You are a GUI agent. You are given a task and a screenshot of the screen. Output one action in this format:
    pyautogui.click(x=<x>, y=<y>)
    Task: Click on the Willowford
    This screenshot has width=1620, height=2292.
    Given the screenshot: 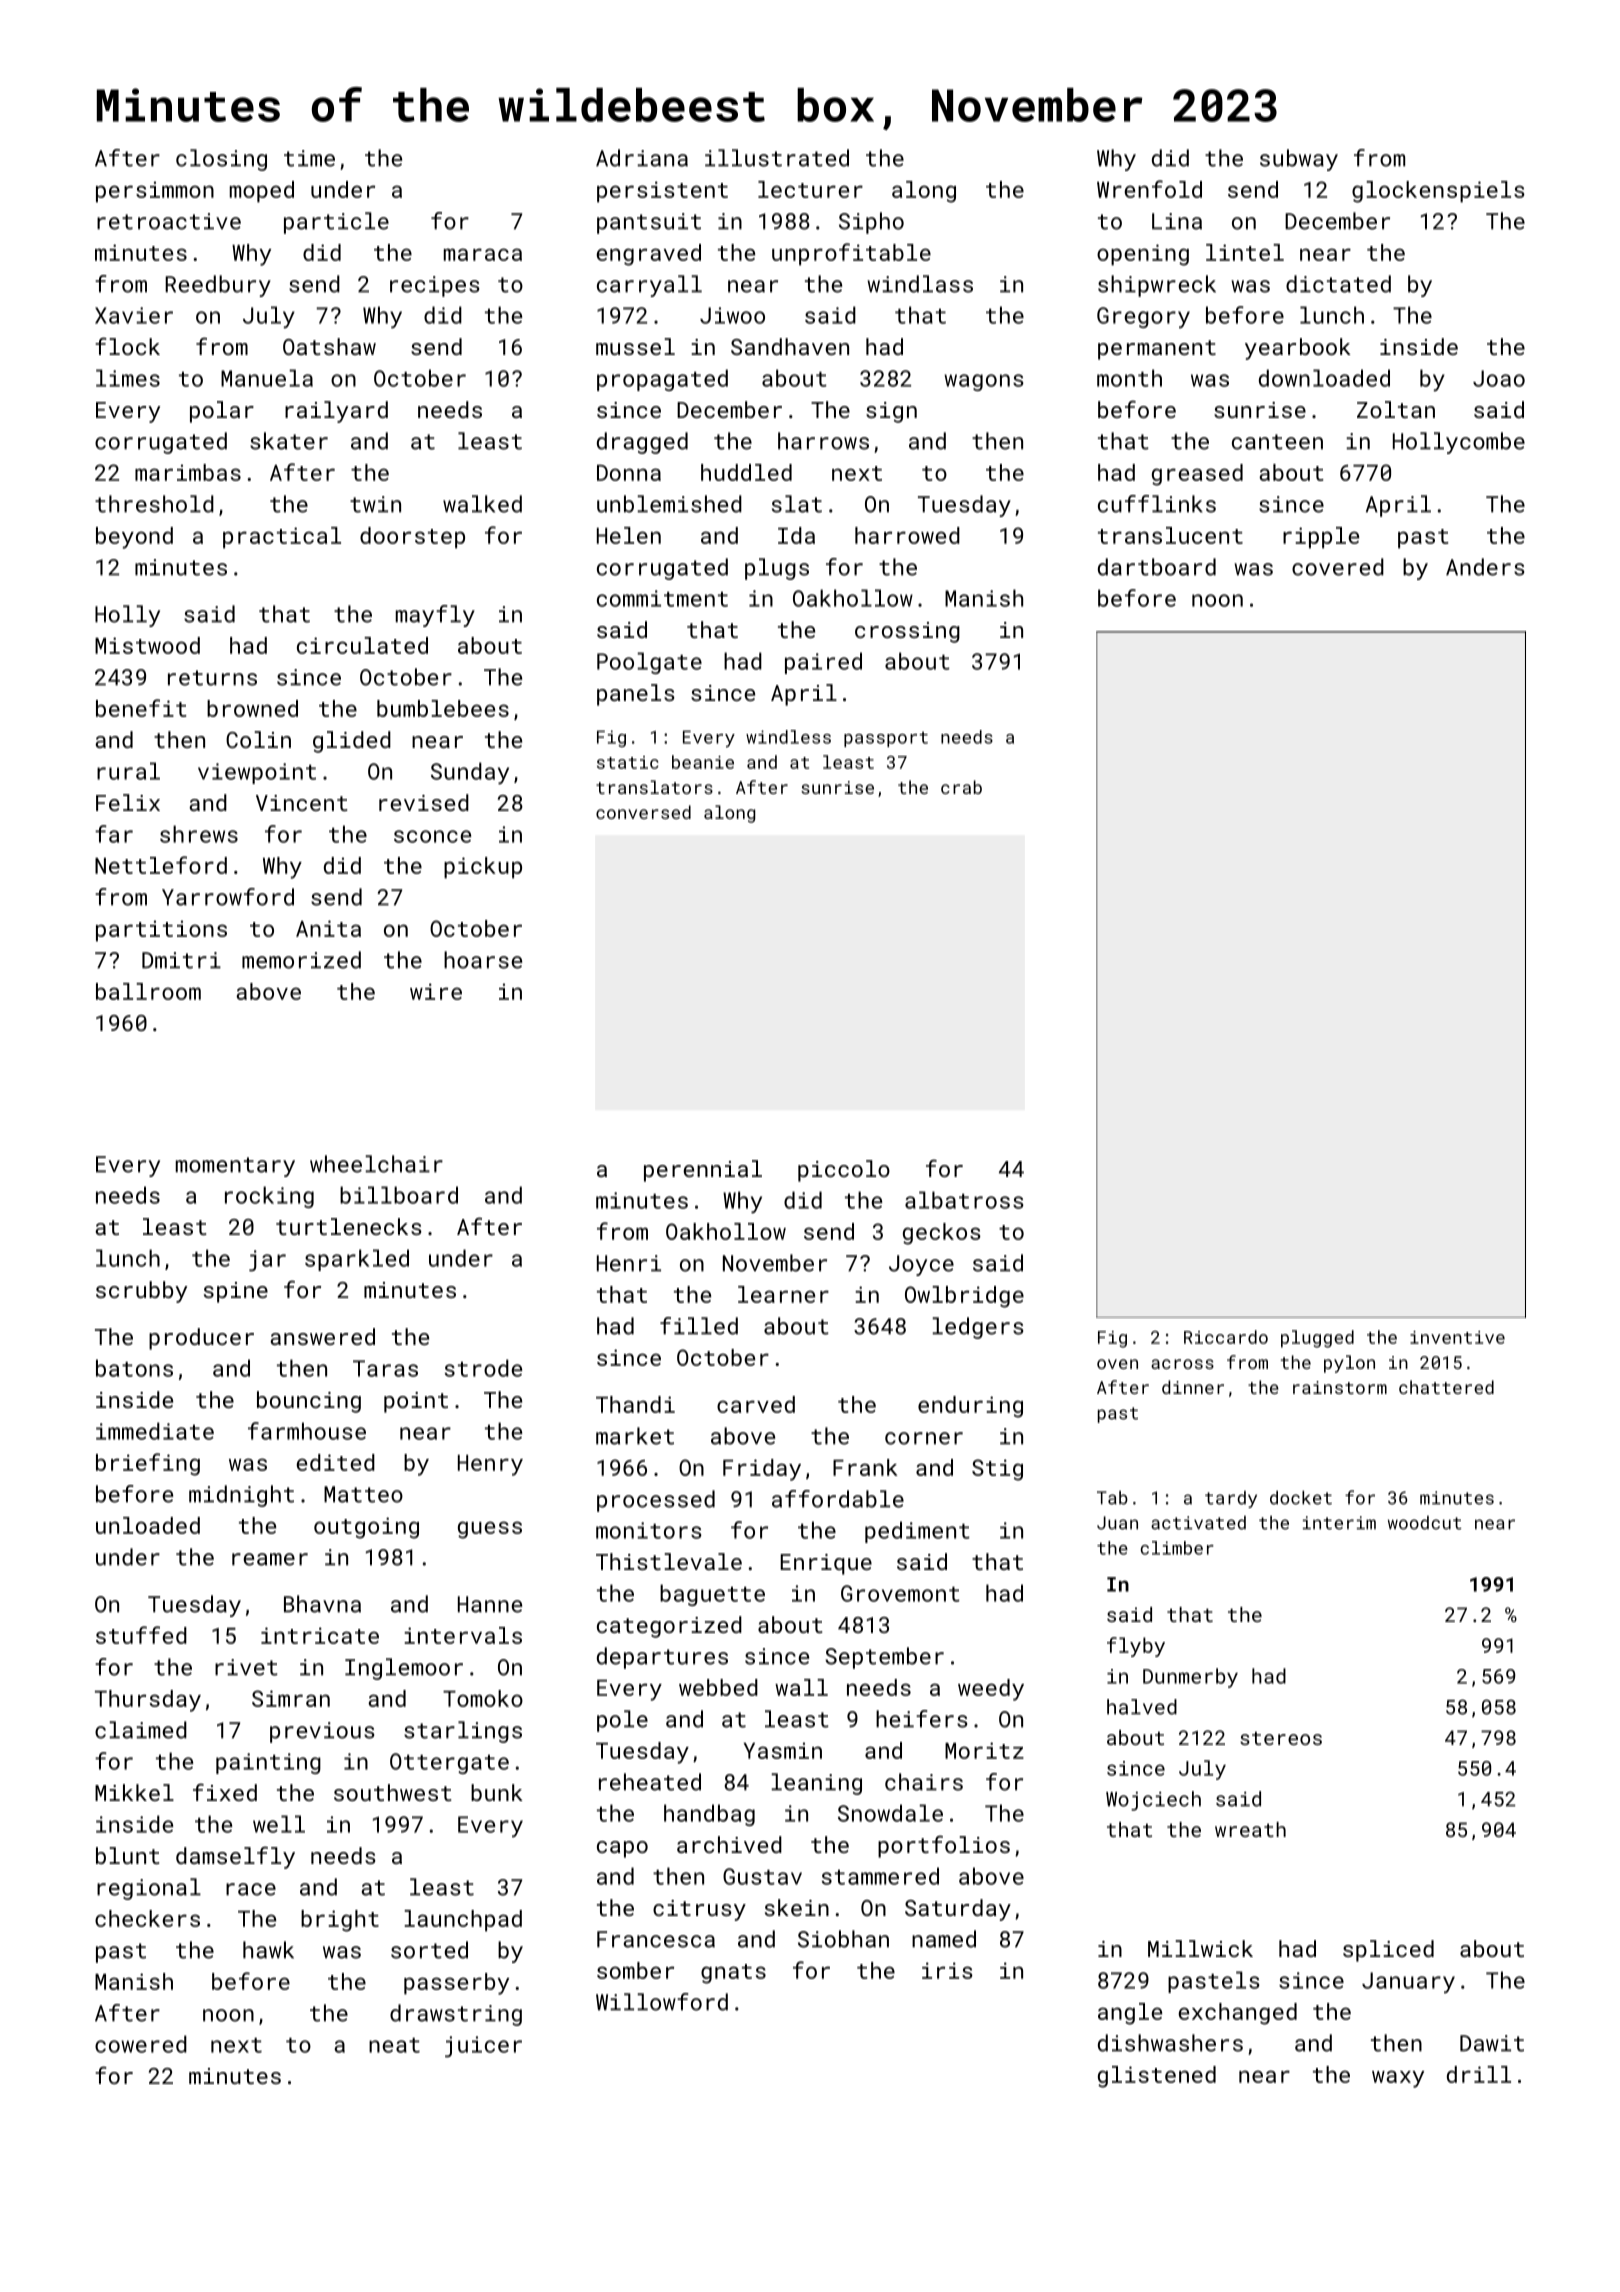 What is the action you would take?
    pyautogui.click(x=662, y=2002)
